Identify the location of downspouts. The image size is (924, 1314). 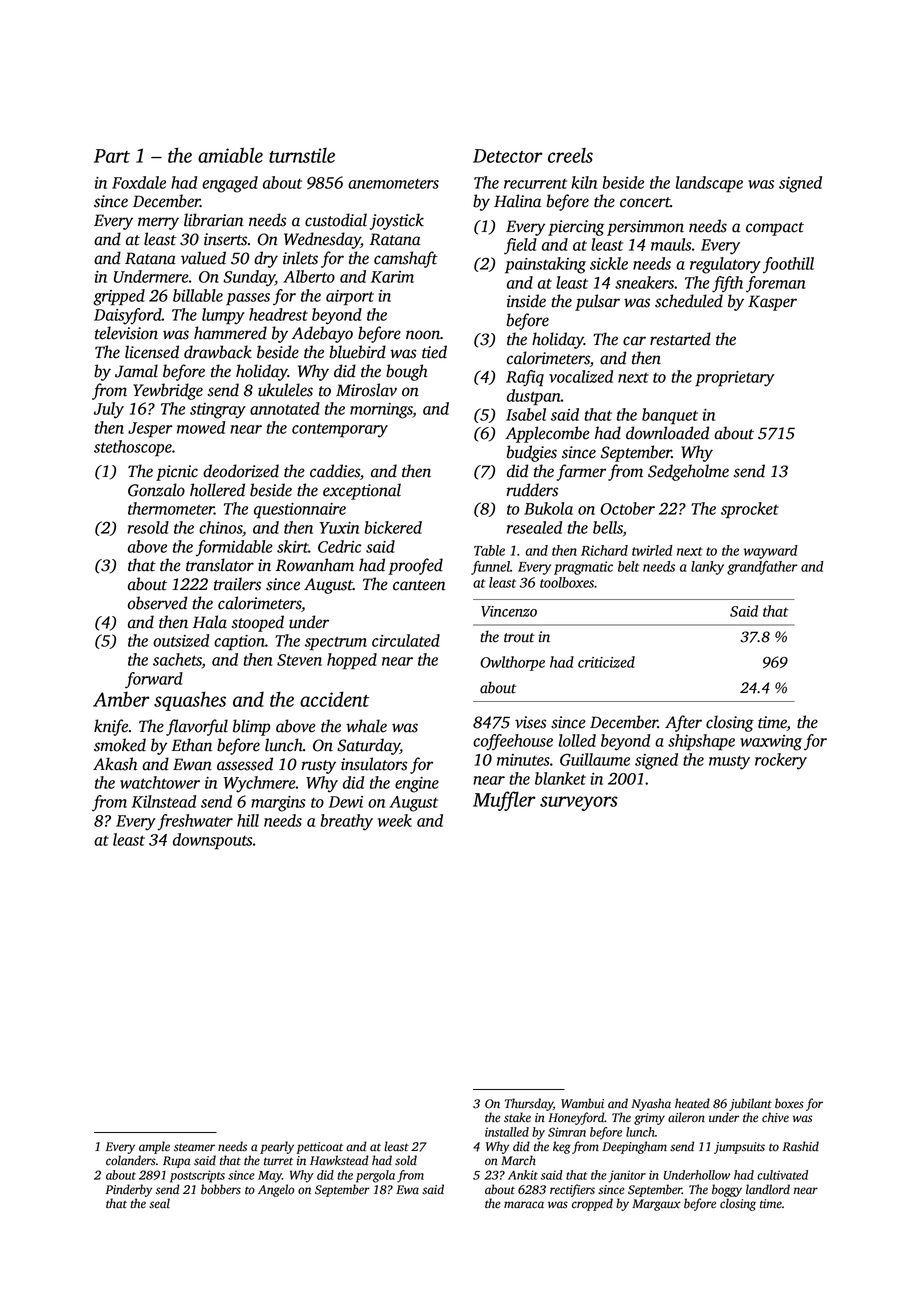
(213, 841).
